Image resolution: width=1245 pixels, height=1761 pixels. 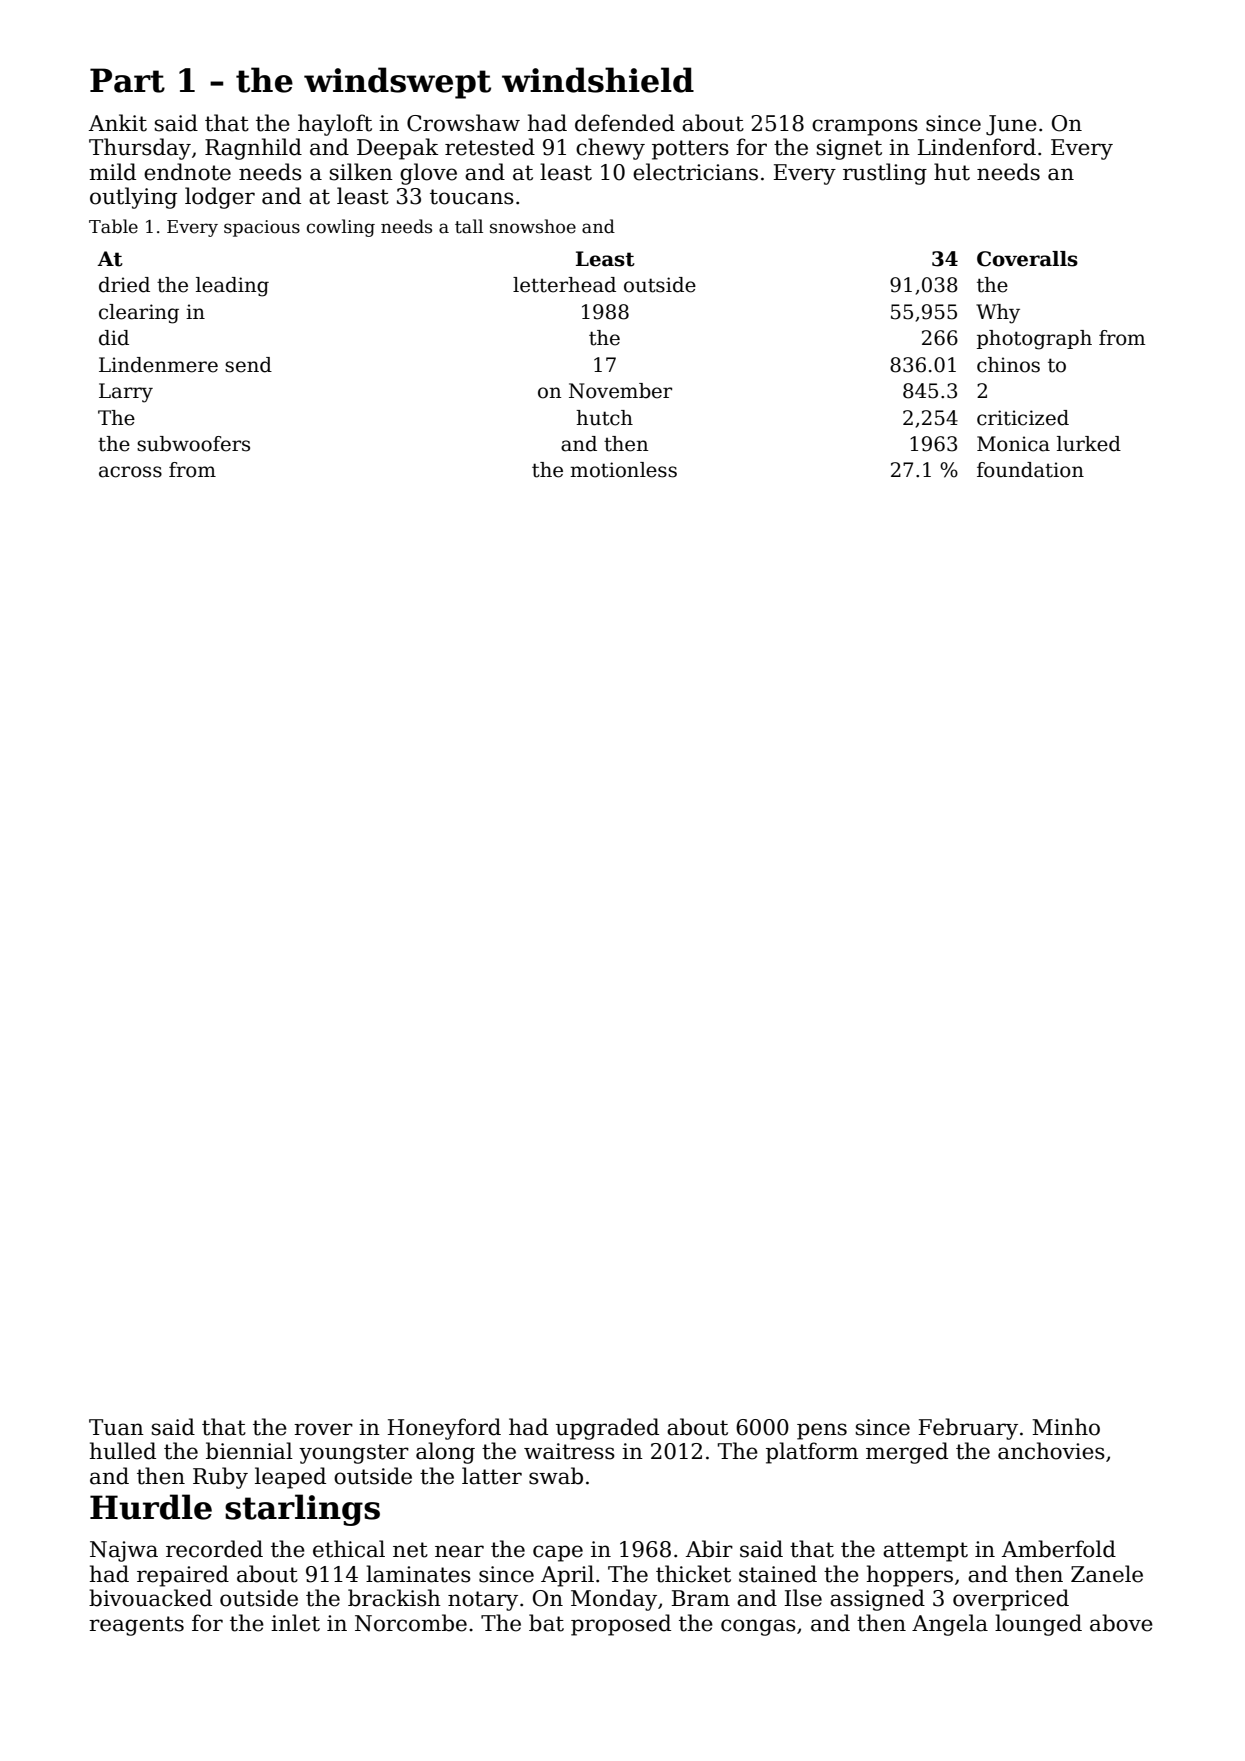 I want to click on lurked, so click(x=1089, y=444).
